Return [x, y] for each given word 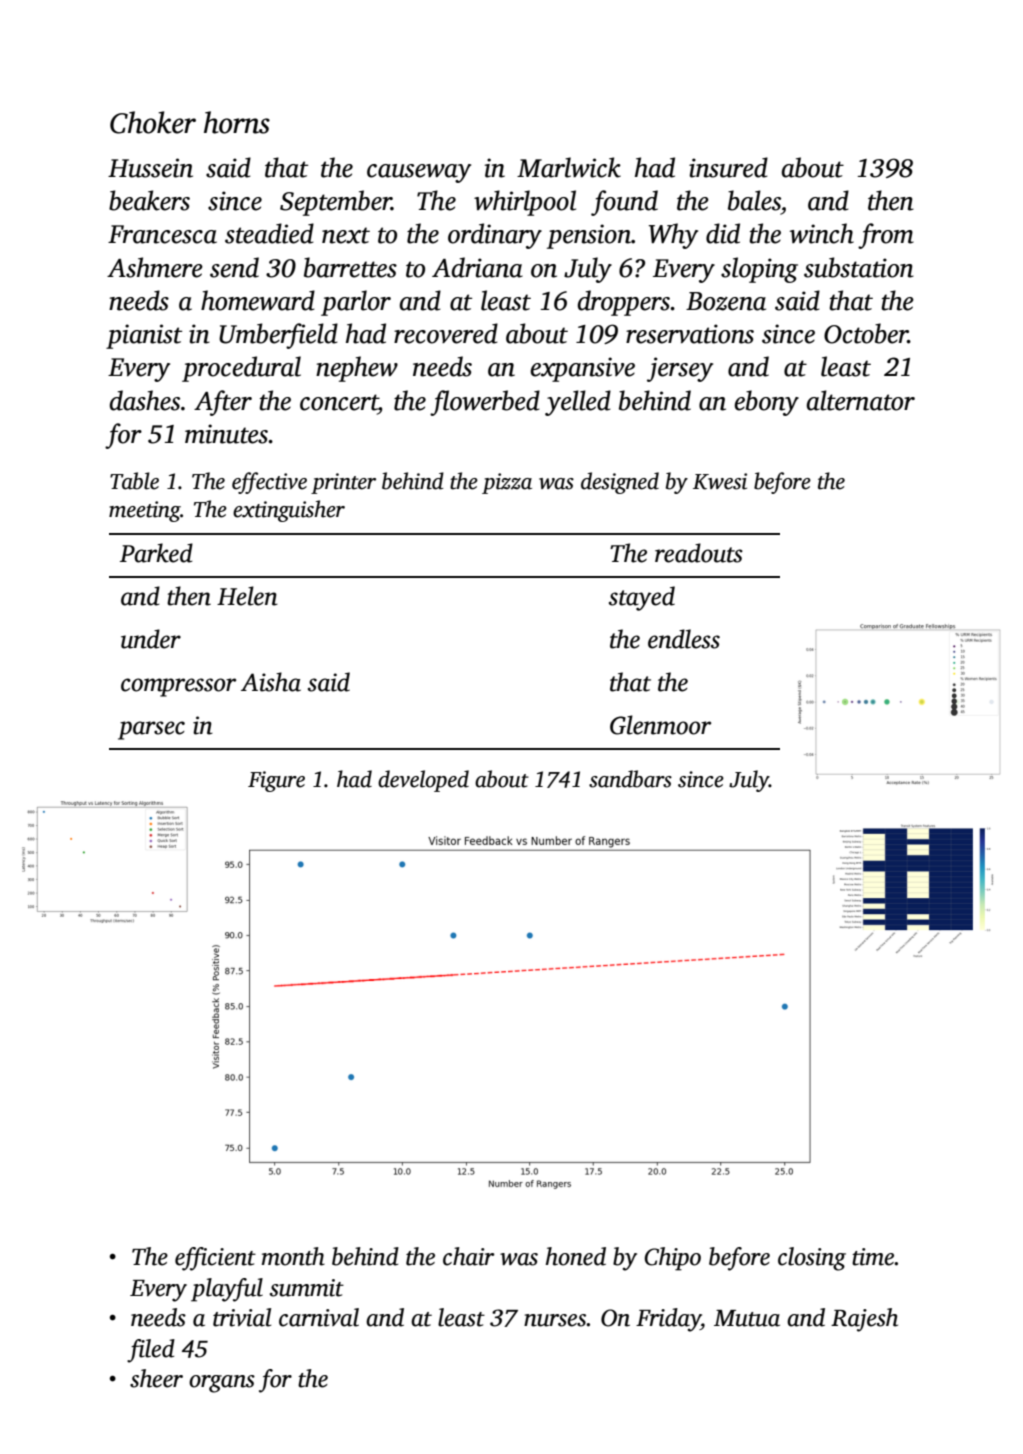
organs [222, 1384]
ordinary [495, 236]
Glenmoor [660, 725]
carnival [319, 1317]
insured [728, 167]
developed [423, 781]
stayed [642, 598]
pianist [144, 336]
